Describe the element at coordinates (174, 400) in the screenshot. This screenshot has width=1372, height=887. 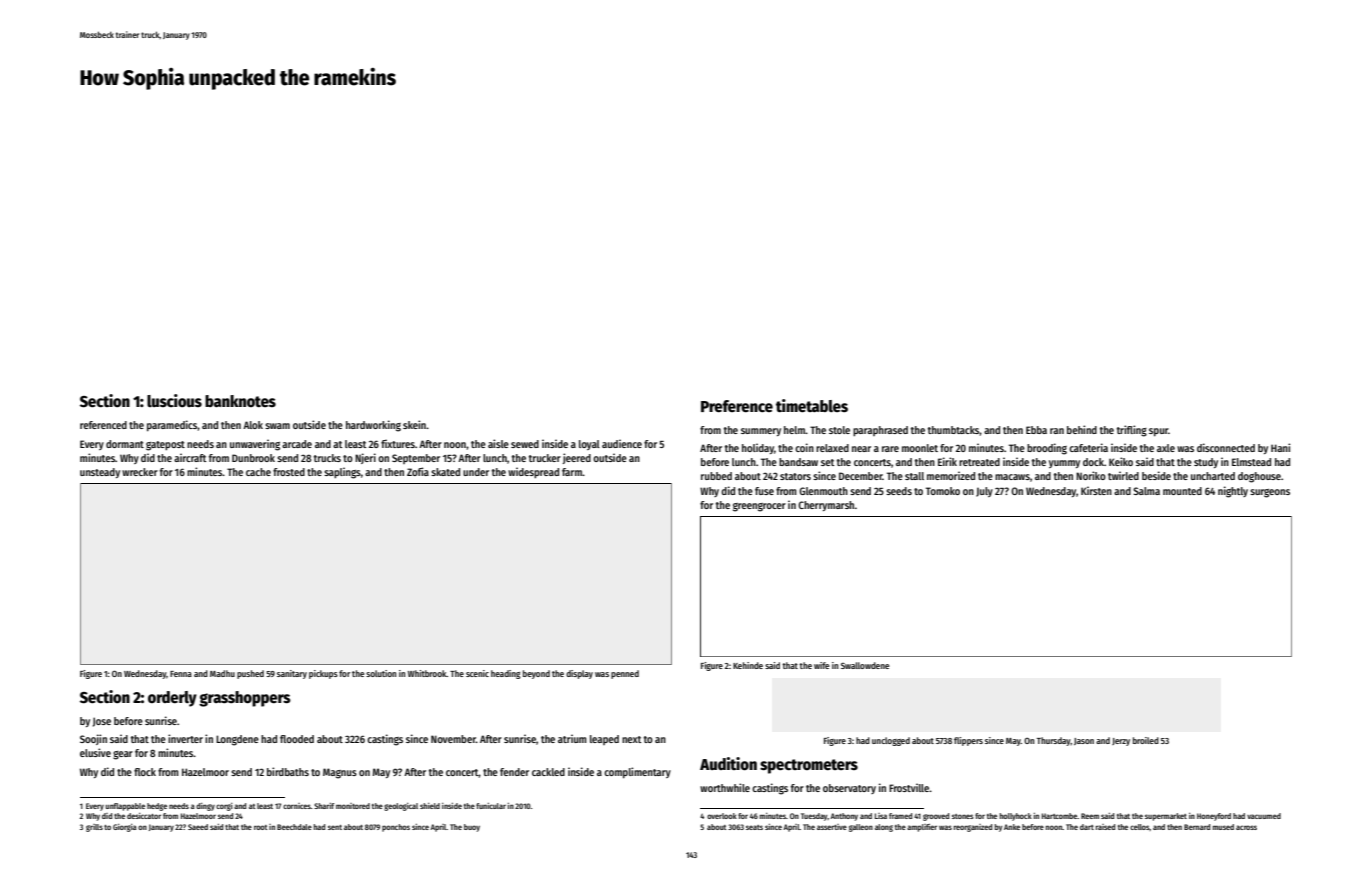
I see `luscious` at that location.
